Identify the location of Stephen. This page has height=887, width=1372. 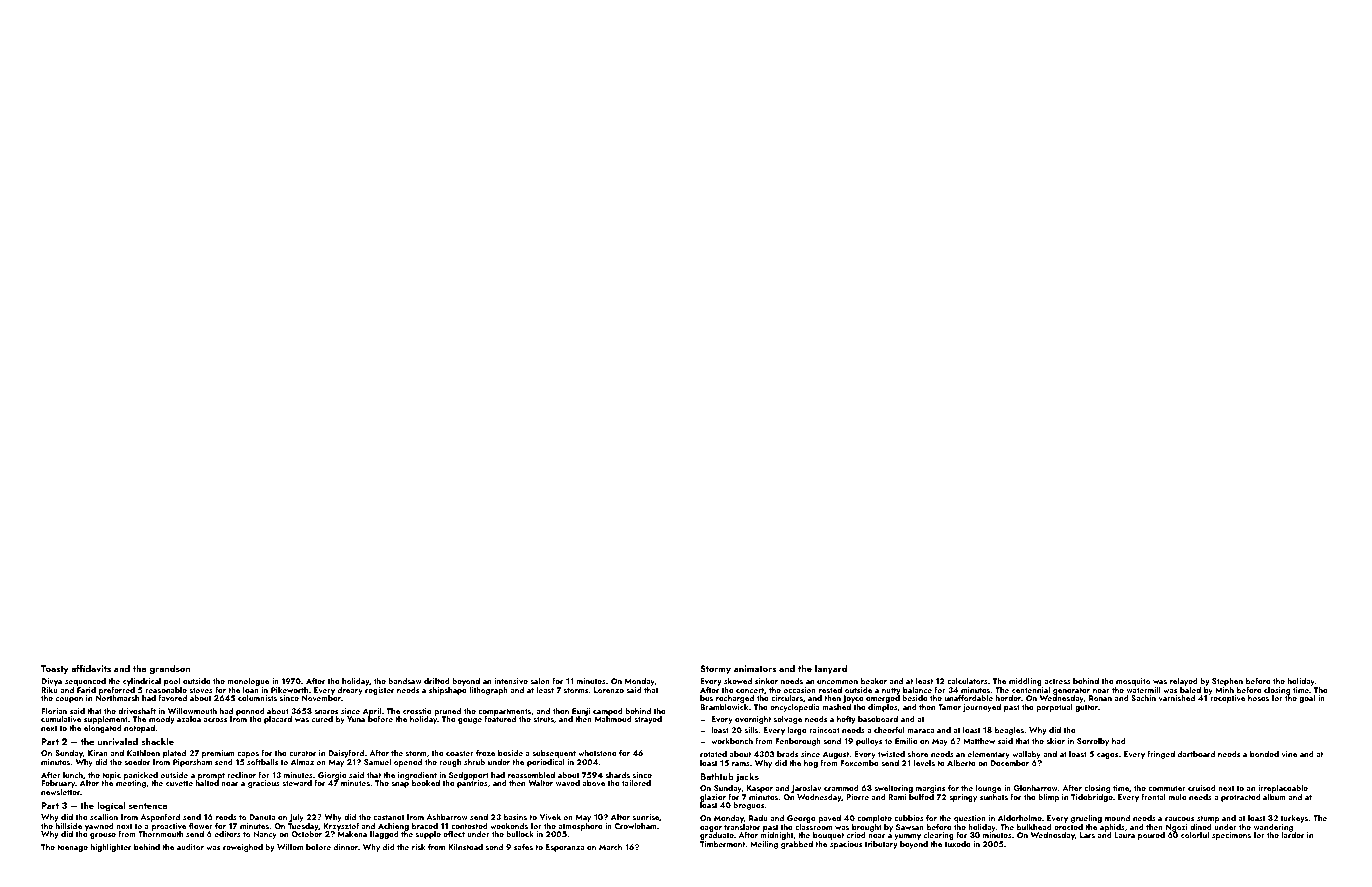
(1227, 681).
